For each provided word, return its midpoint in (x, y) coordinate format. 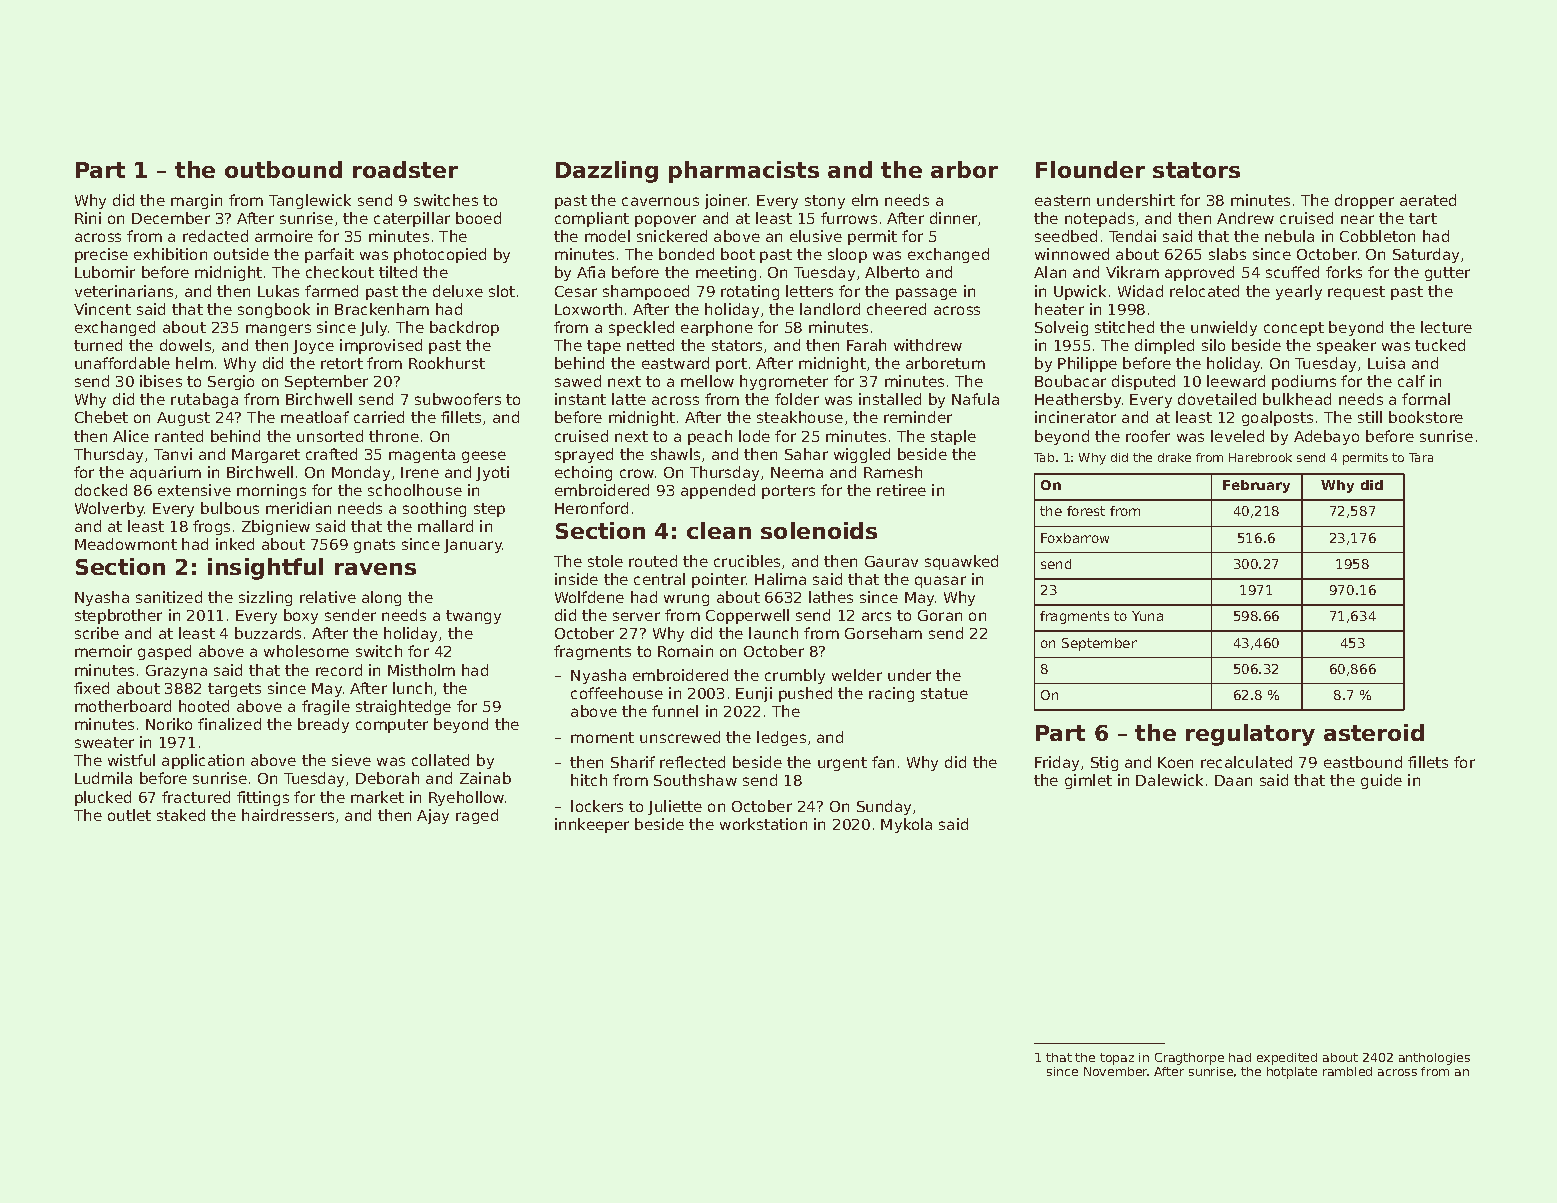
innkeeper (592, 825)
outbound (283, 169)
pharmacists (744, 172)
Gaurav (891, 561)
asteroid (1374, 732)
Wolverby (110, 509)
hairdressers (288, 815)
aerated (1428, 200)
